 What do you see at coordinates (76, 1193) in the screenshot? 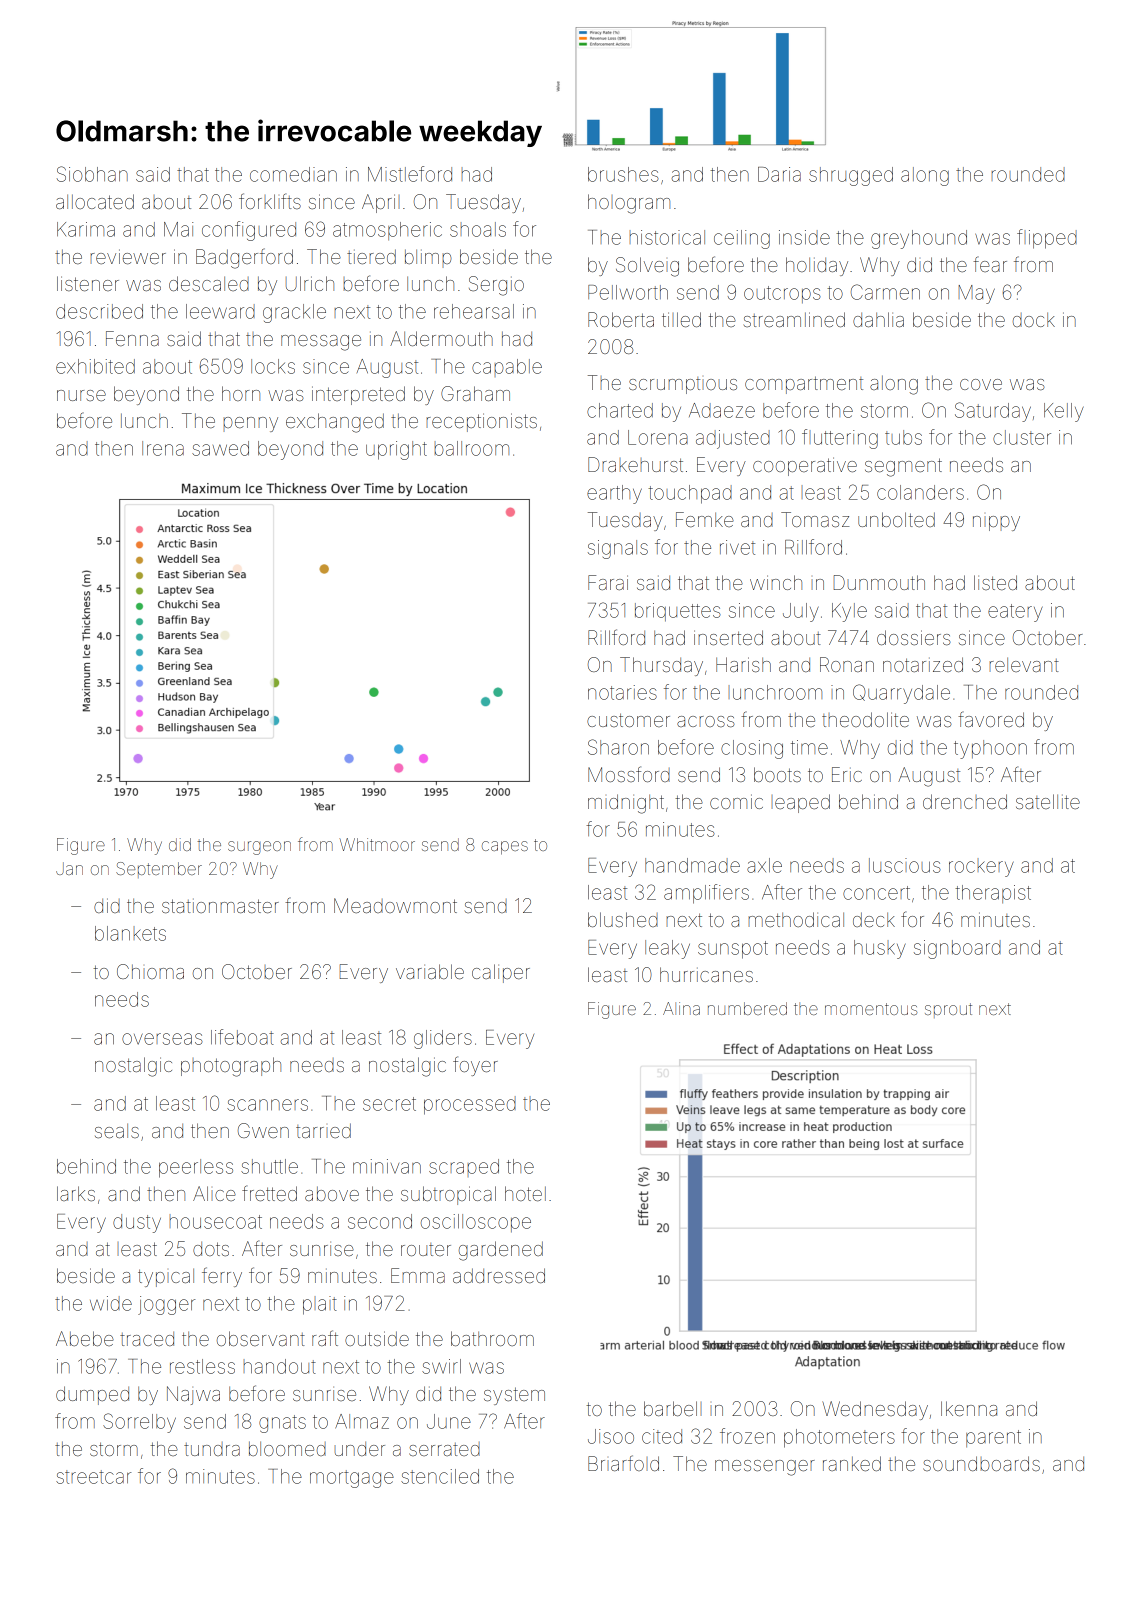
I see `larks` at bounding box center [76, 1193].
